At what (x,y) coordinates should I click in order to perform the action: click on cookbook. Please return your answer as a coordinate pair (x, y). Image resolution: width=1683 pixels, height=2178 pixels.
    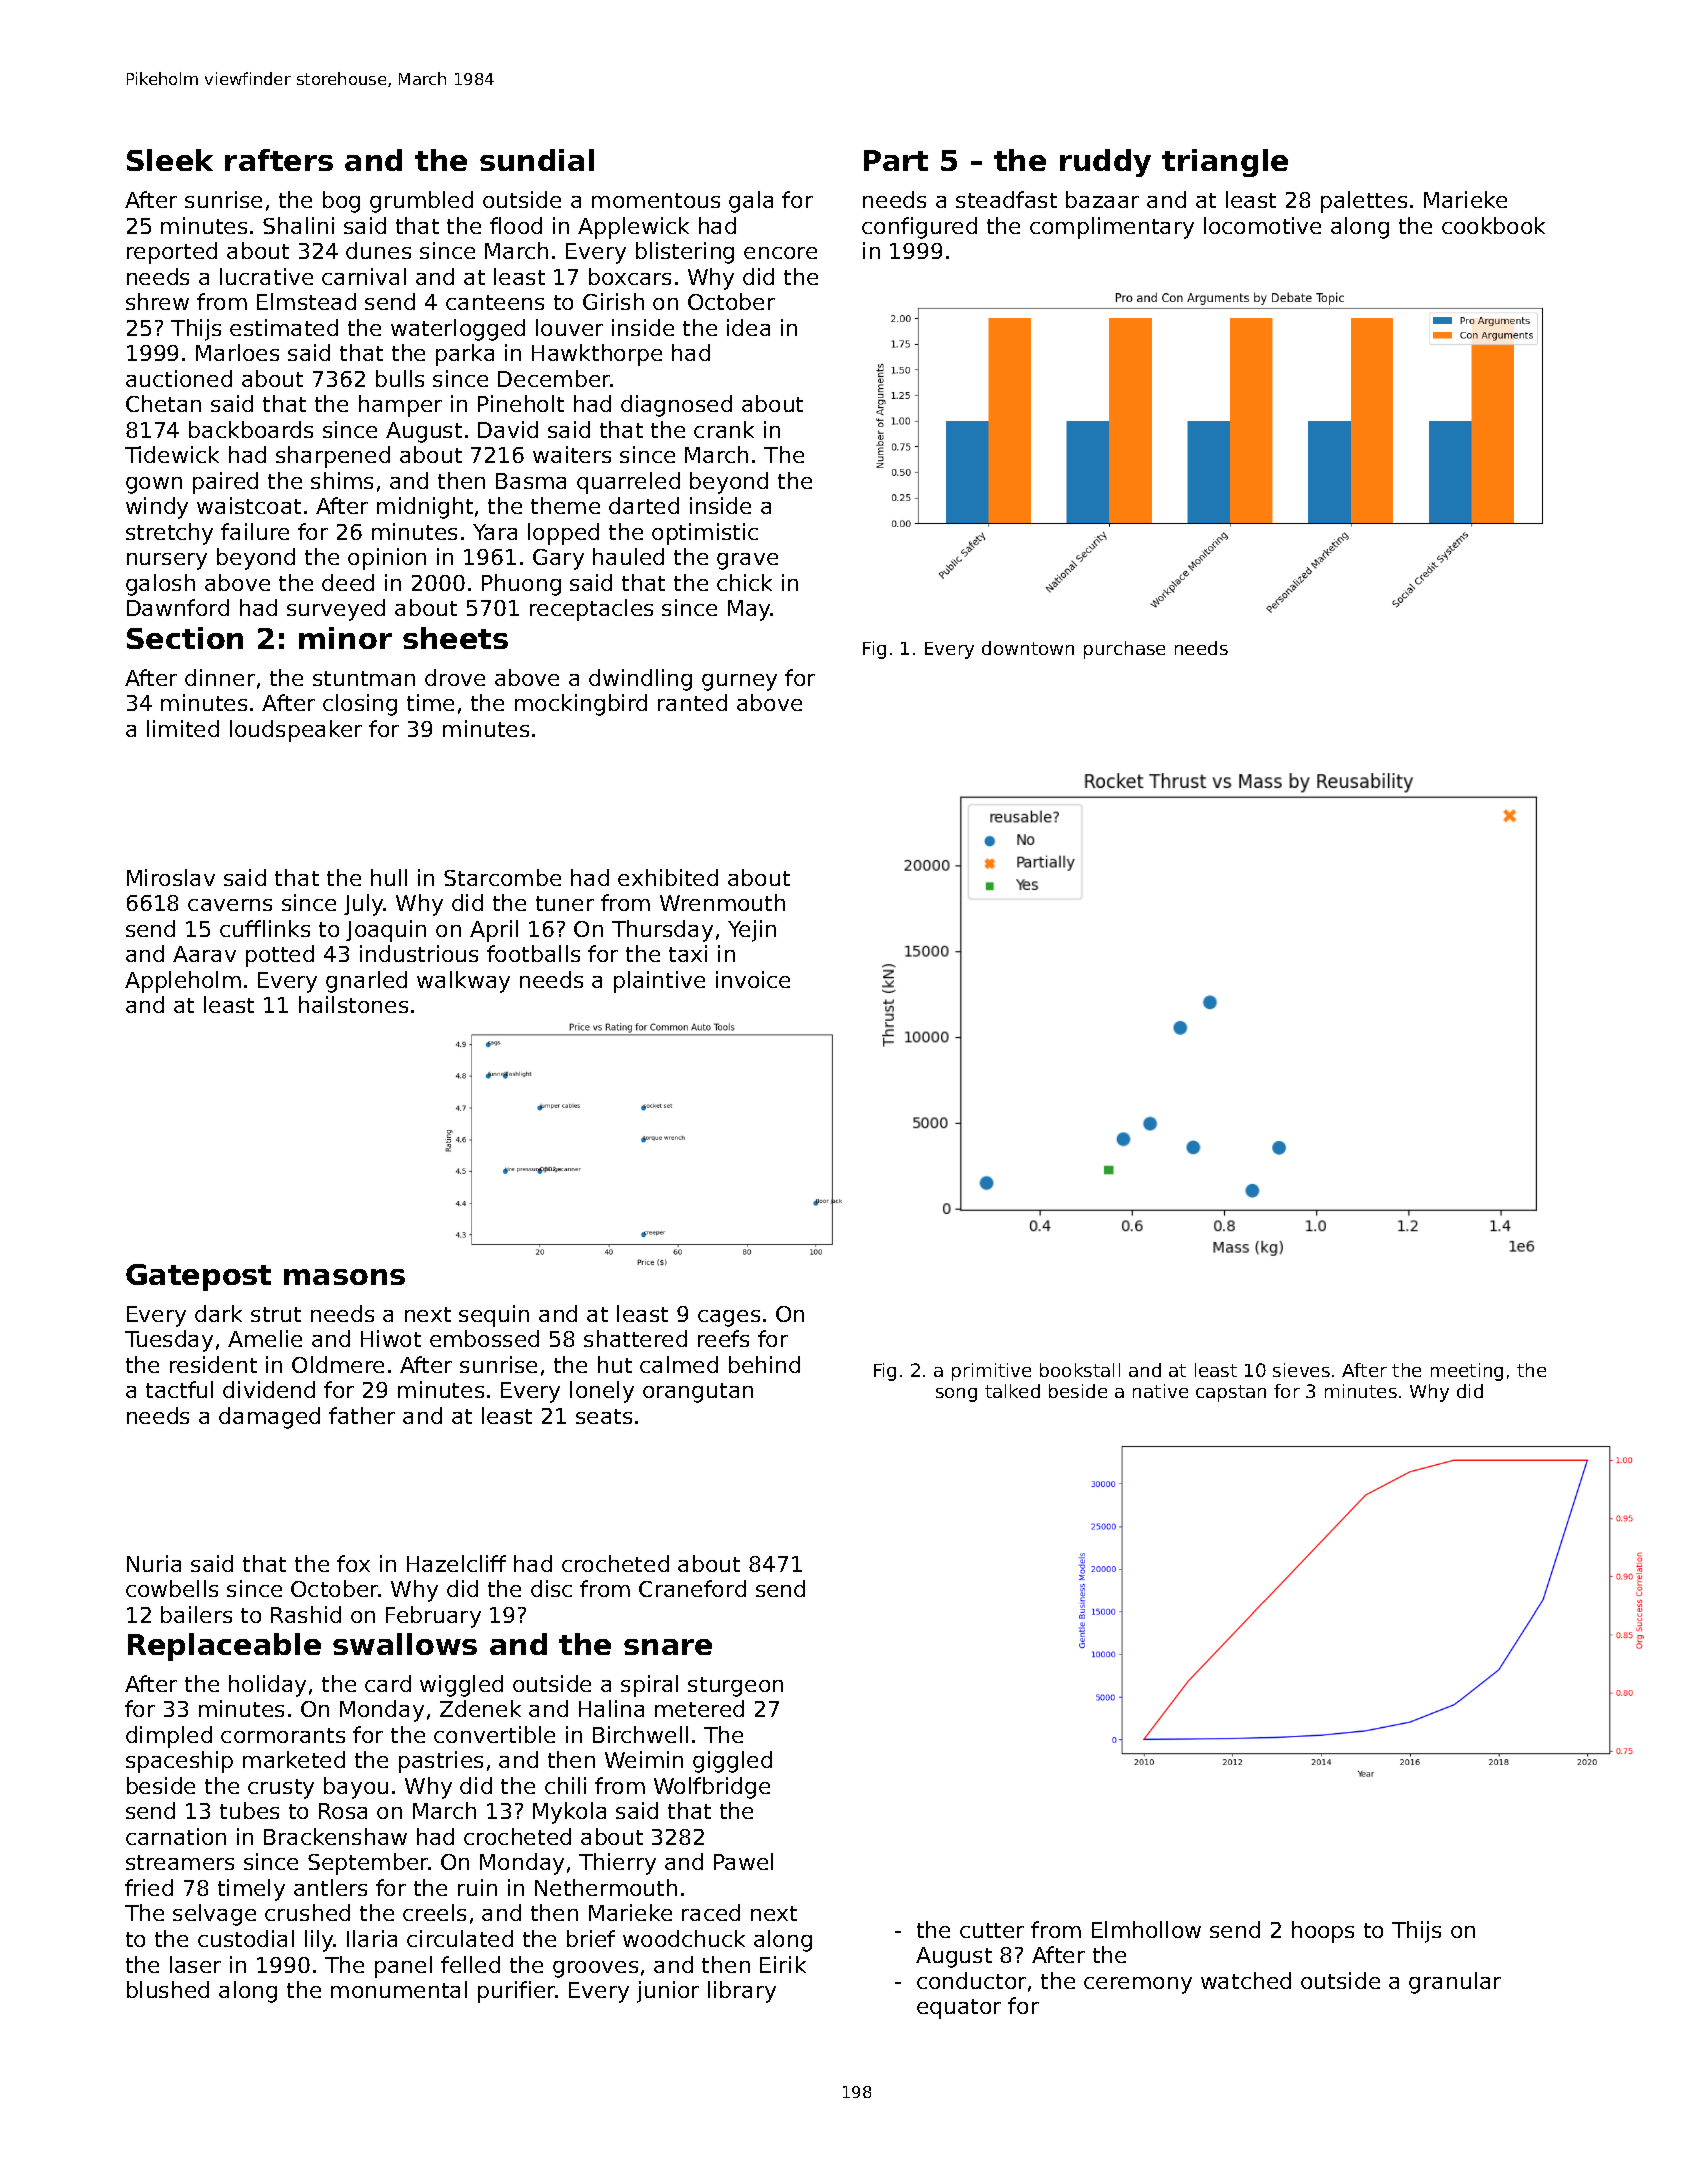
    Looking at the image, I should click on (1493, 225).
